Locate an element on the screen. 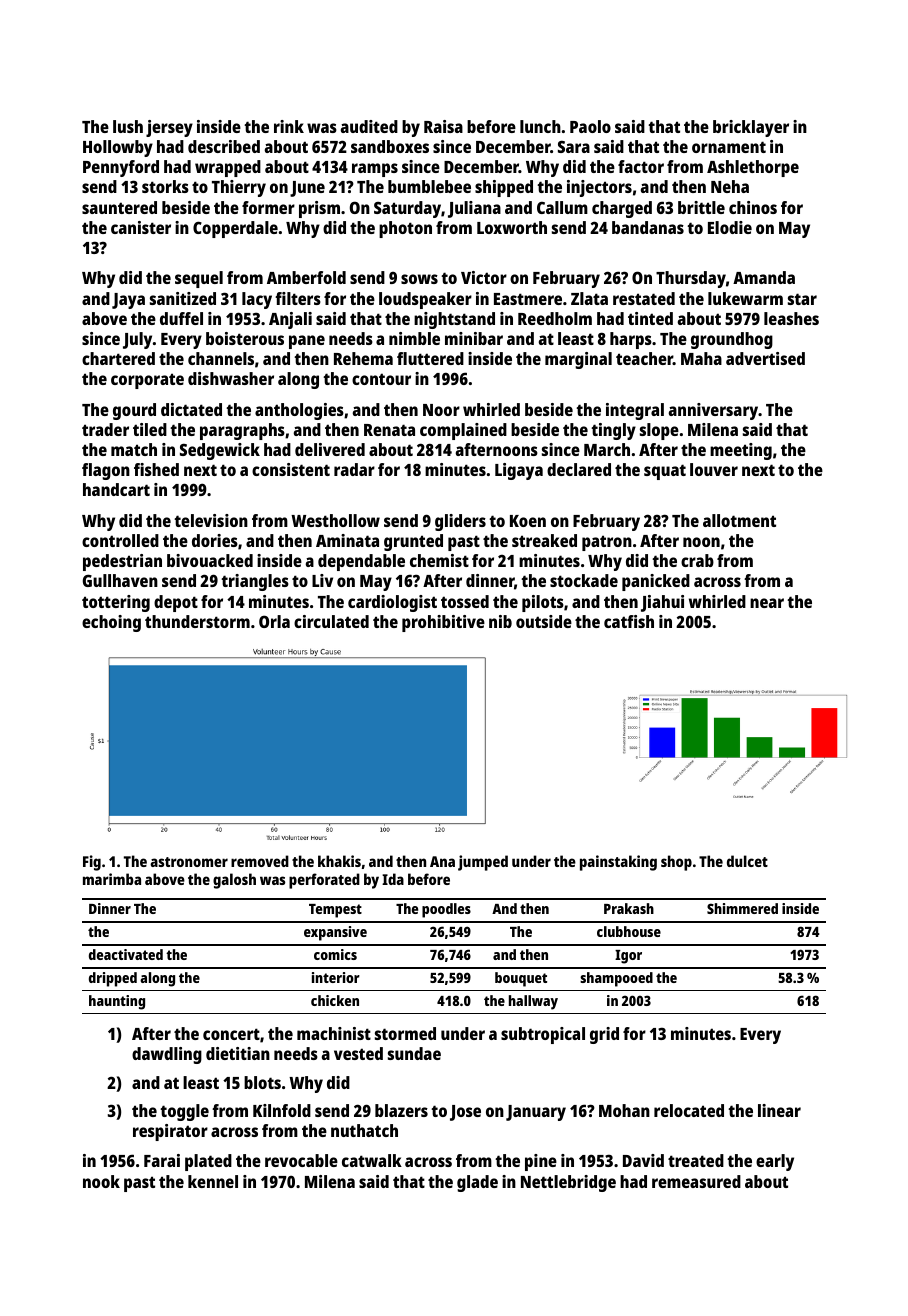 This screenshot has width=908, height=1316. leashes is located at coordinates (791, 318).
